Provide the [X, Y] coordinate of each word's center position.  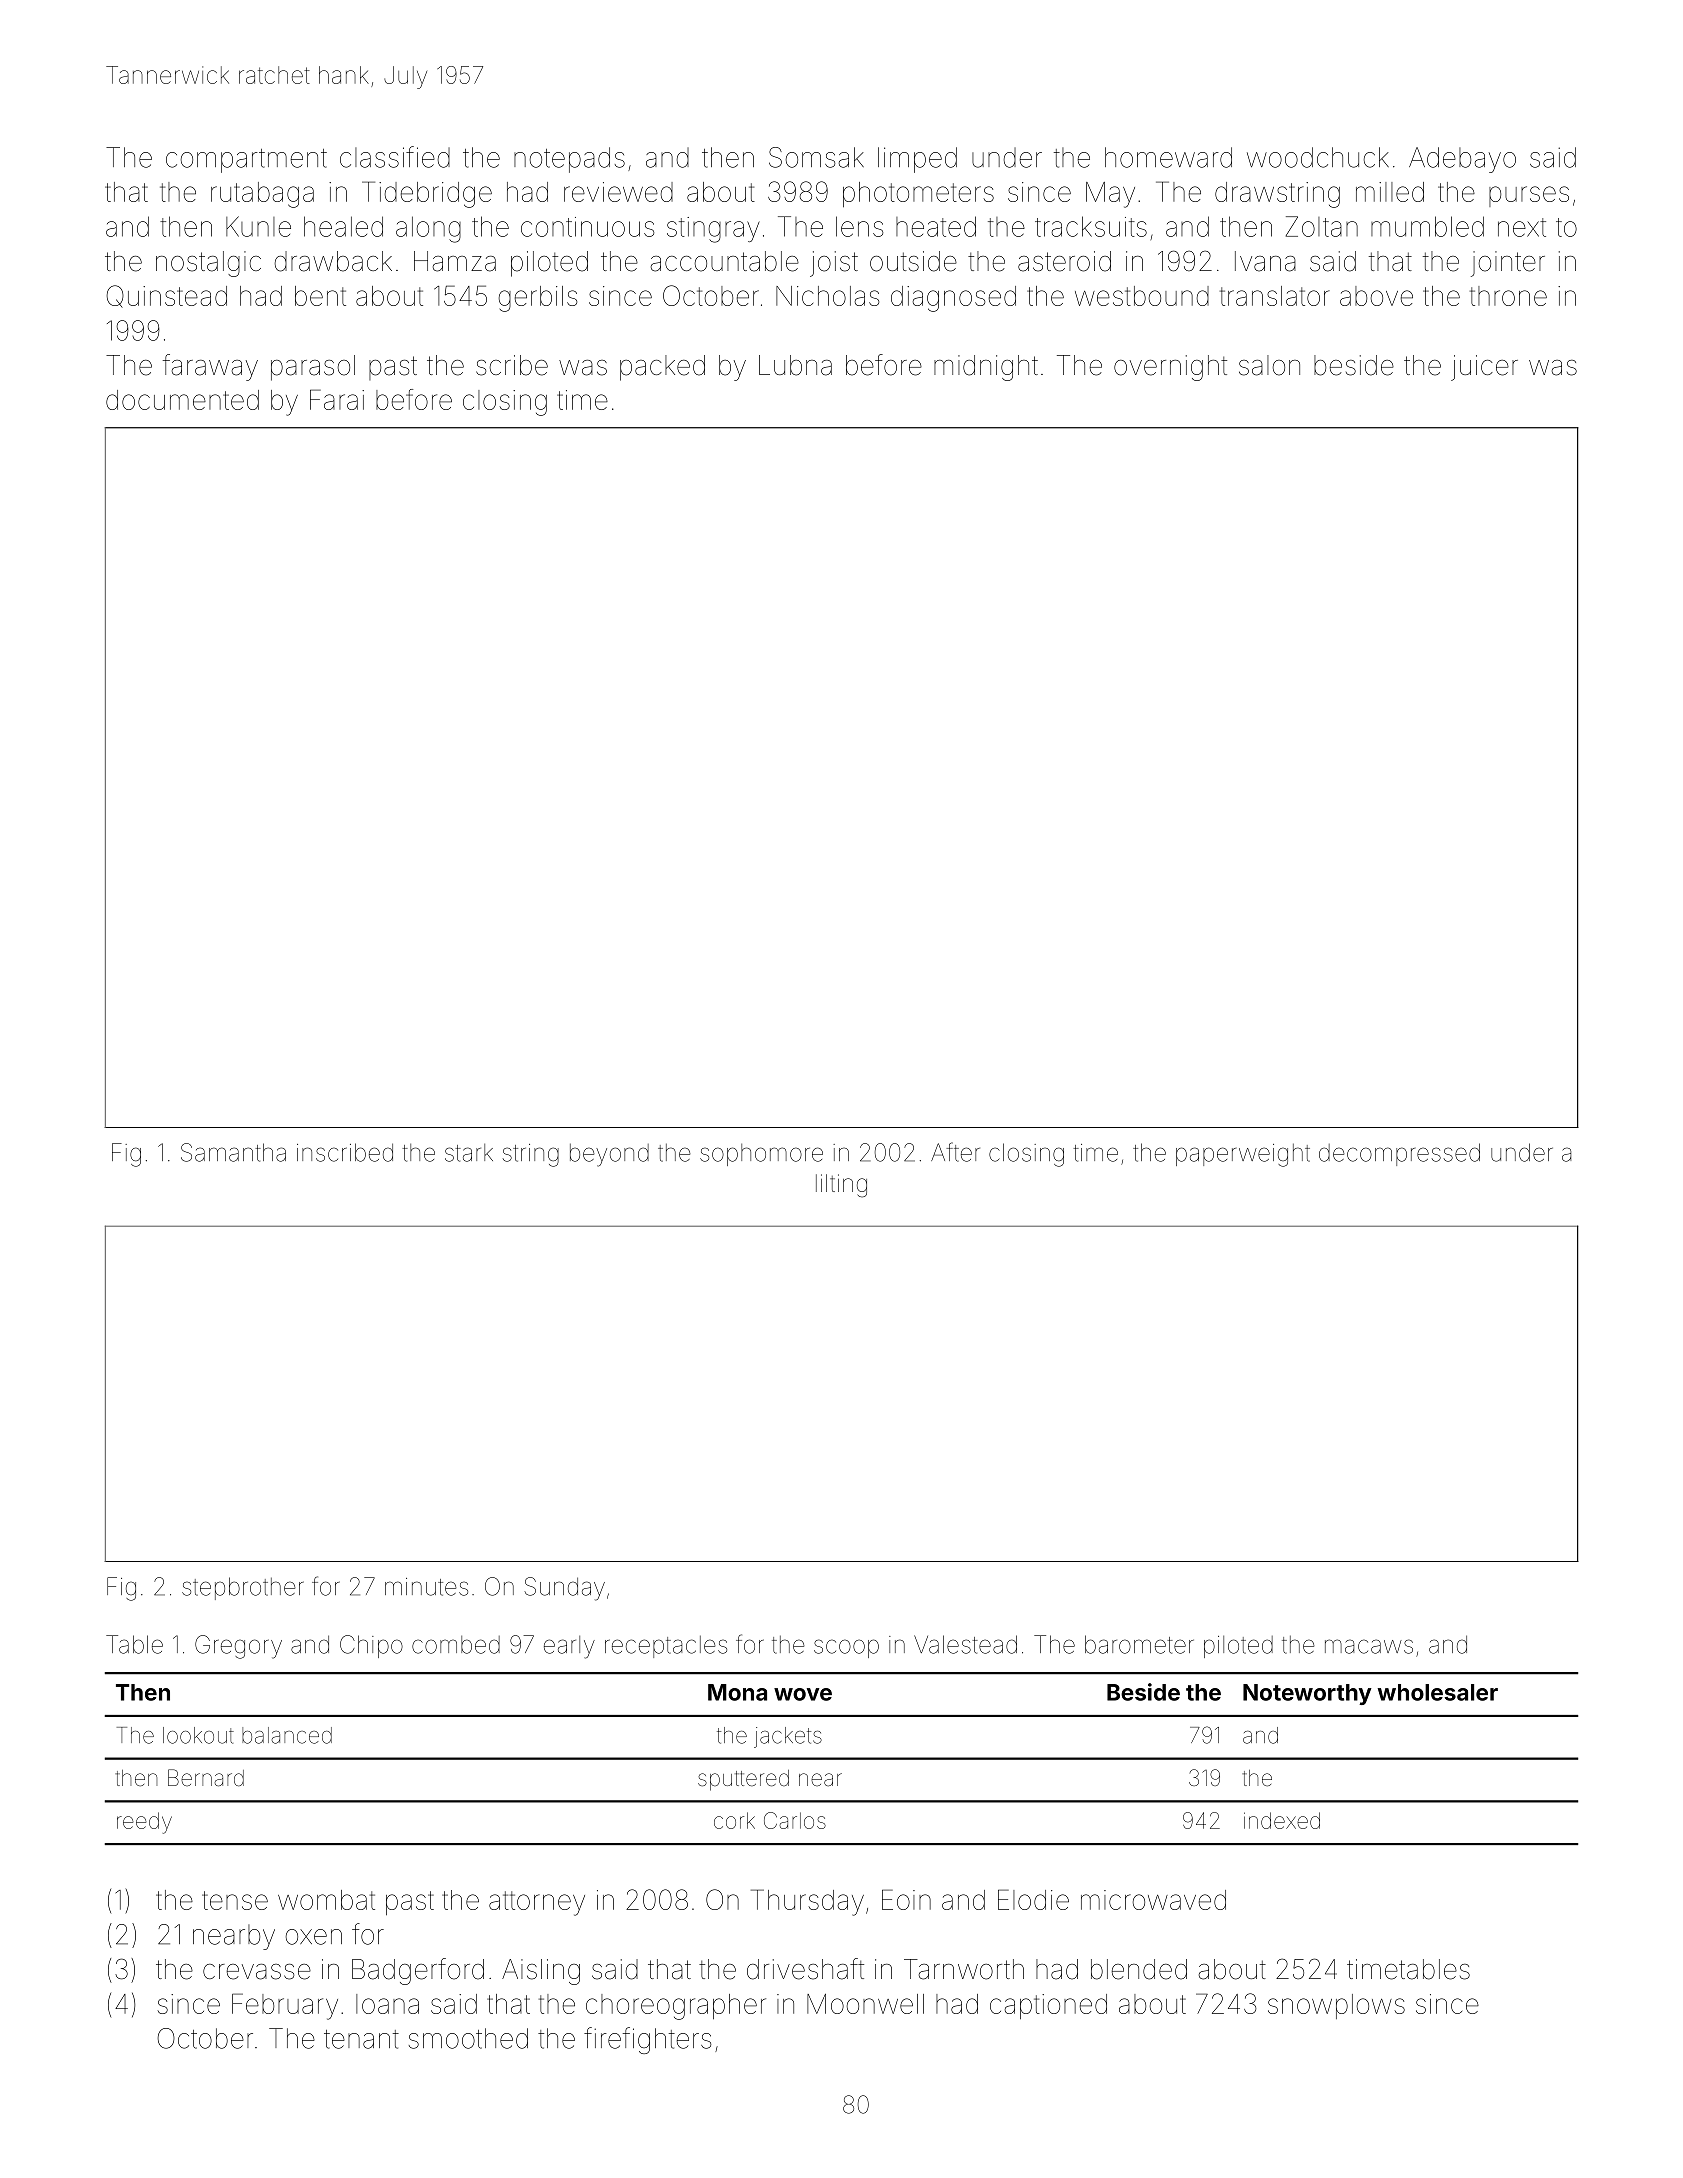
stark [469, 1153]
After [955, 1152]
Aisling [541, 1972]
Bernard [206, 1778]
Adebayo [1462, 160]
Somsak [816, 157]
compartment [246, 161]
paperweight [1243, 1155]
